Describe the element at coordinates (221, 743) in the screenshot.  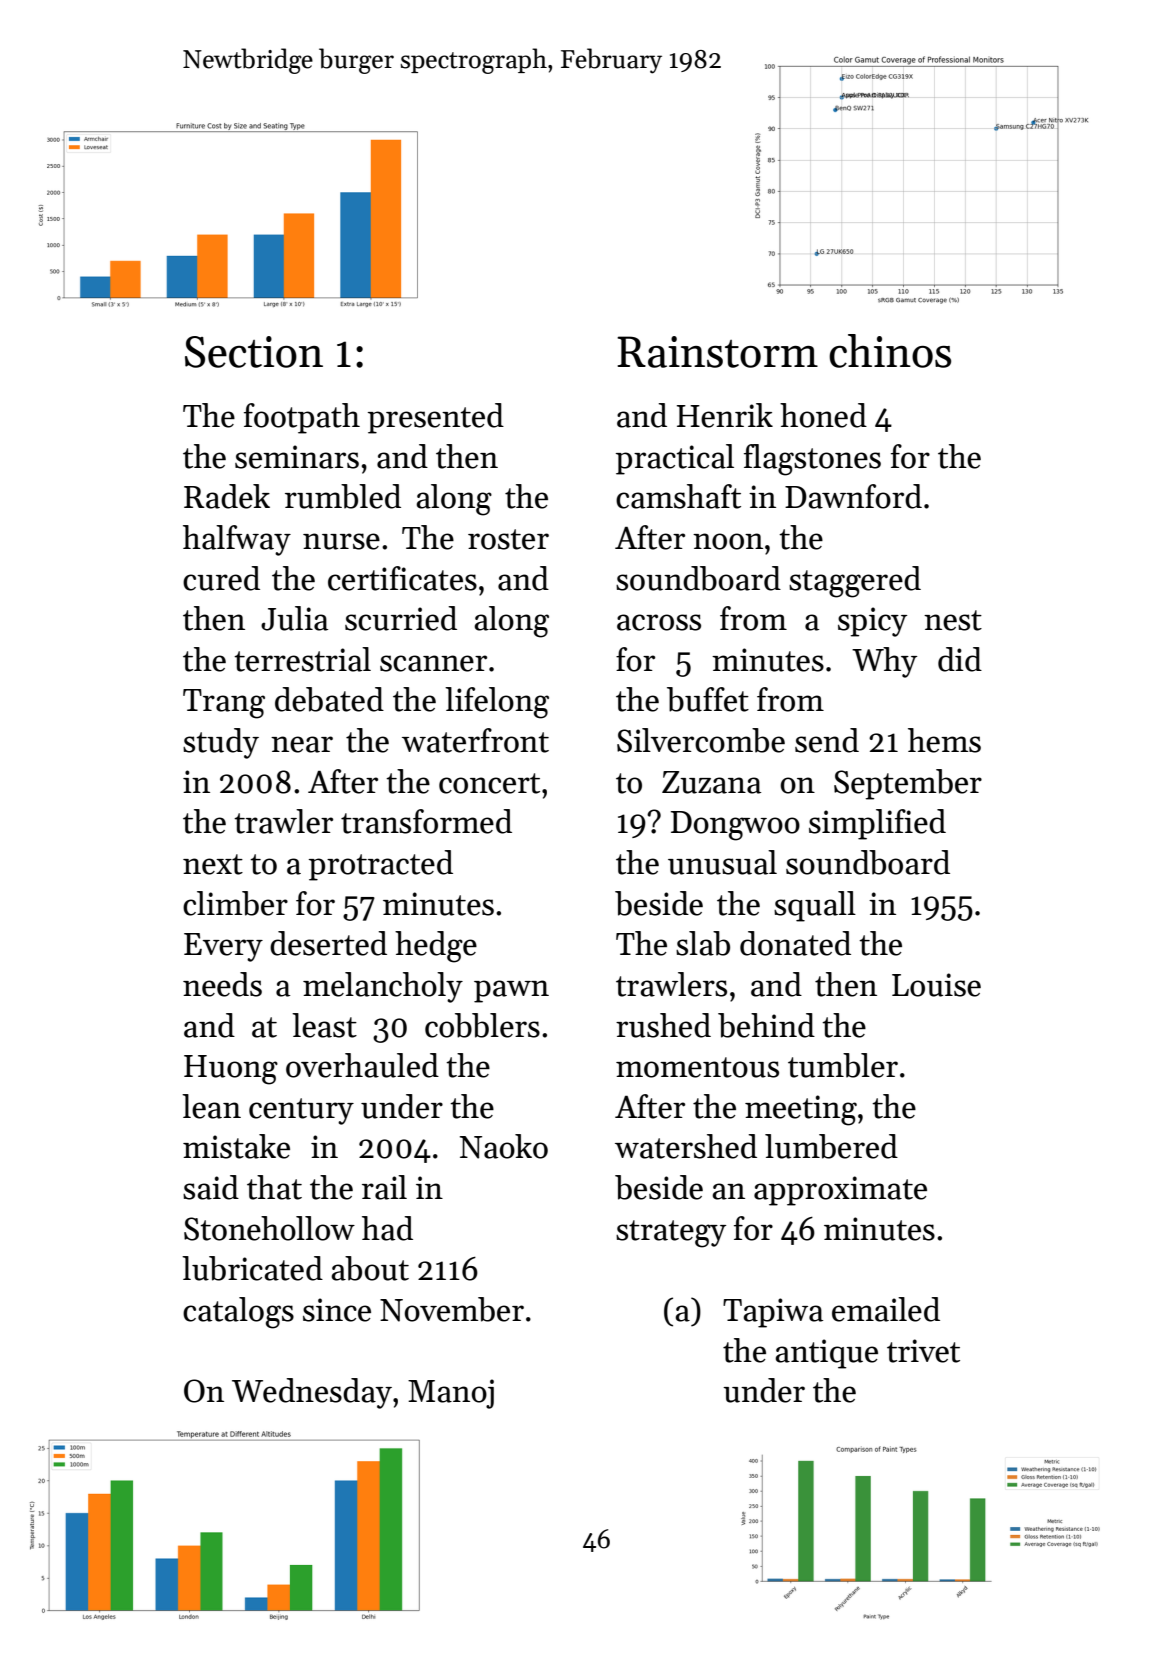
I see `study` at that location.
